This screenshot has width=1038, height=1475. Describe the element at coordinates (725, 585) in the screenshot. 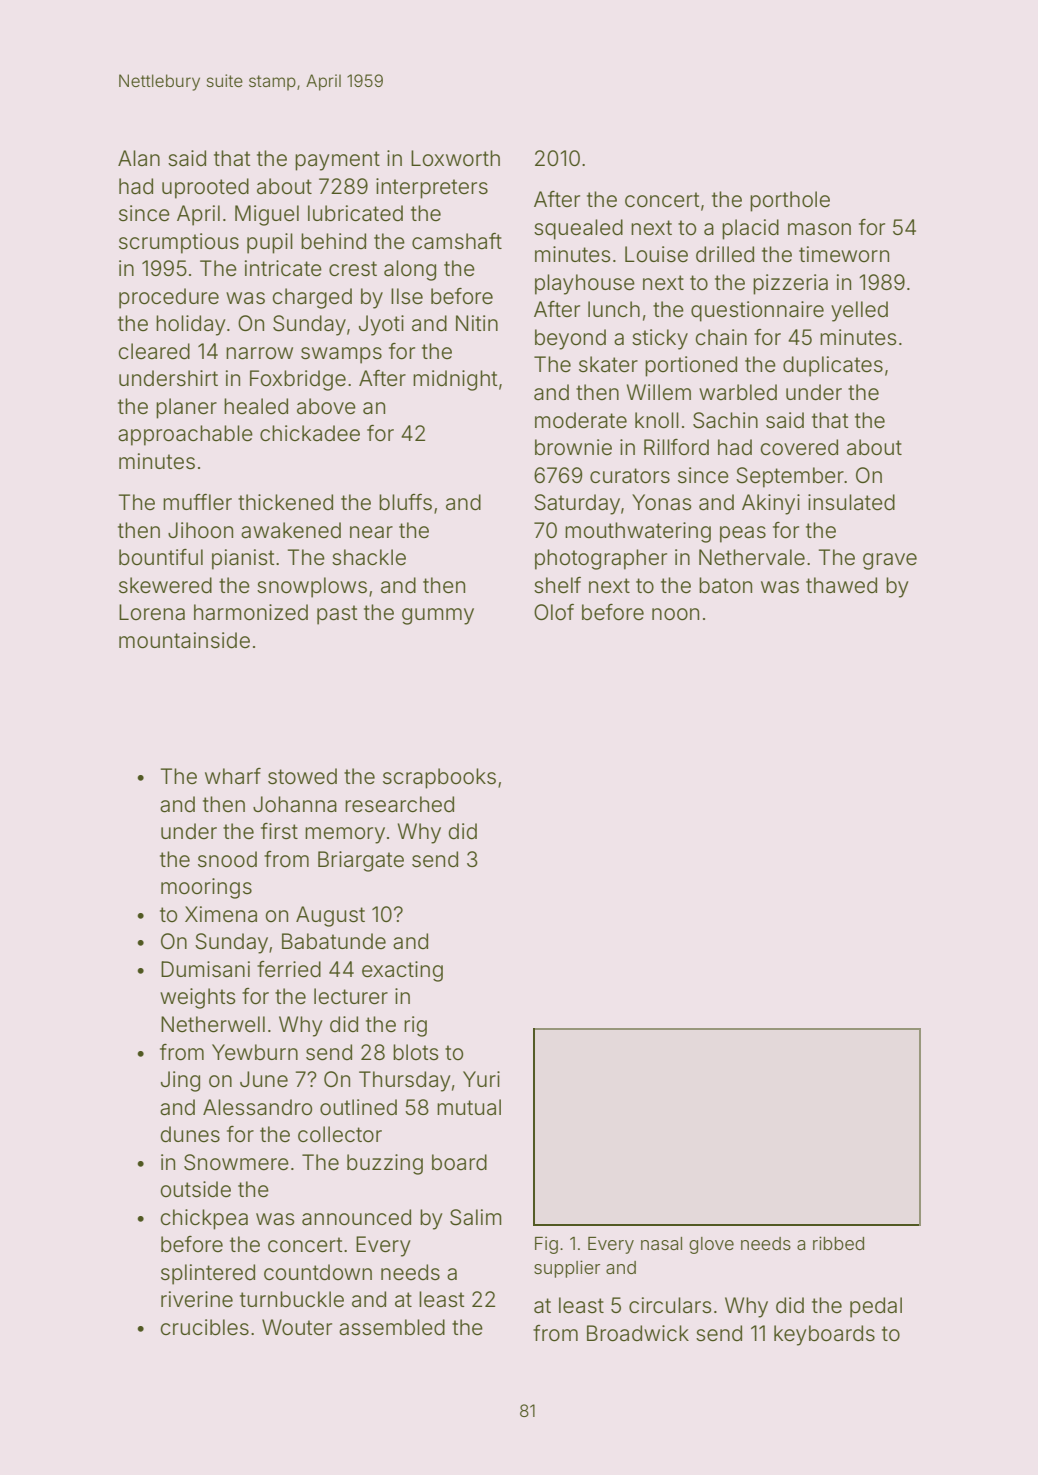

I see `baton` at that location.
